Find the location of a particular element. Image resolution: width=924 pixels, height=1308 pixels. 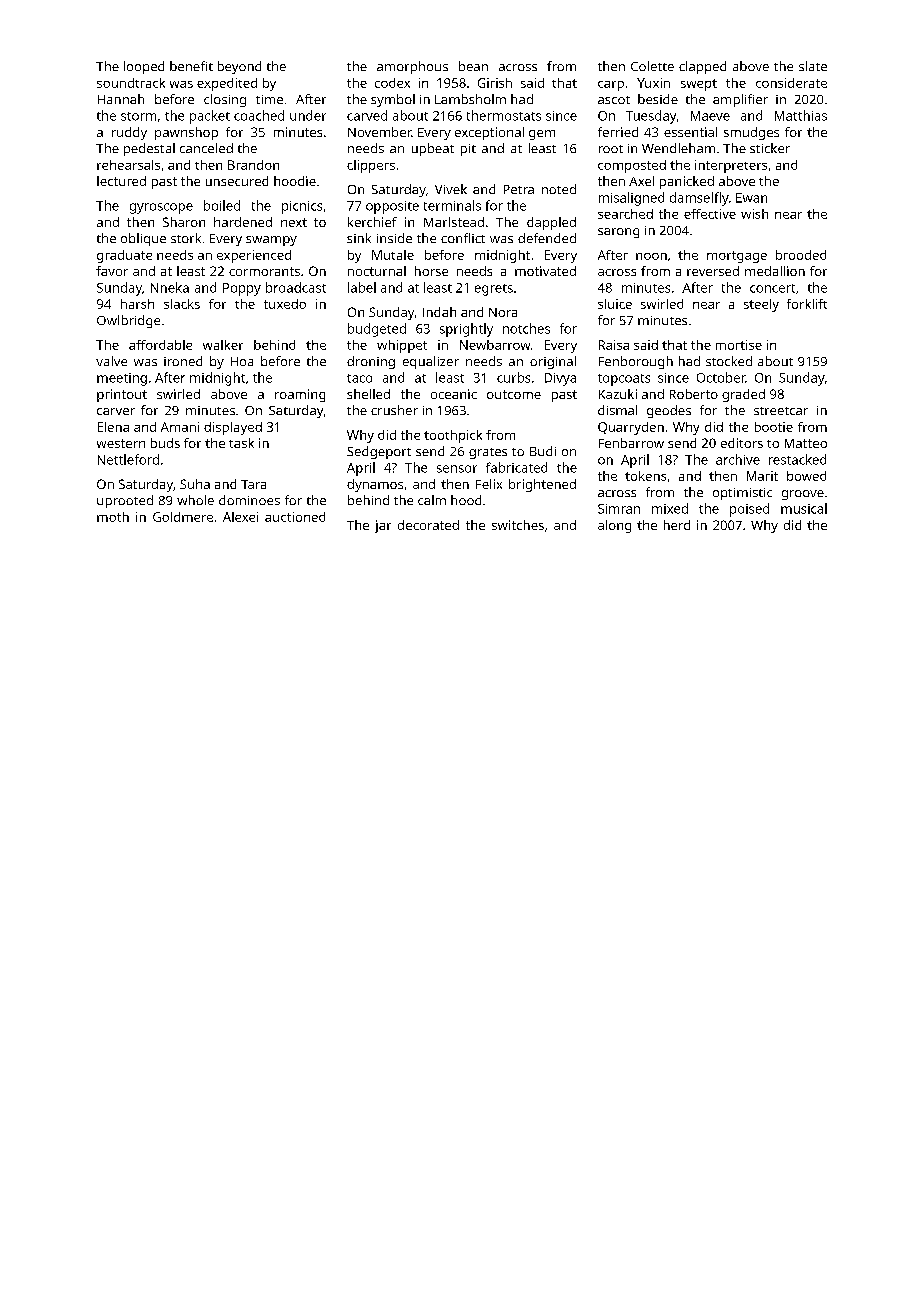

toothpick is located at coordinates (453, 436).
